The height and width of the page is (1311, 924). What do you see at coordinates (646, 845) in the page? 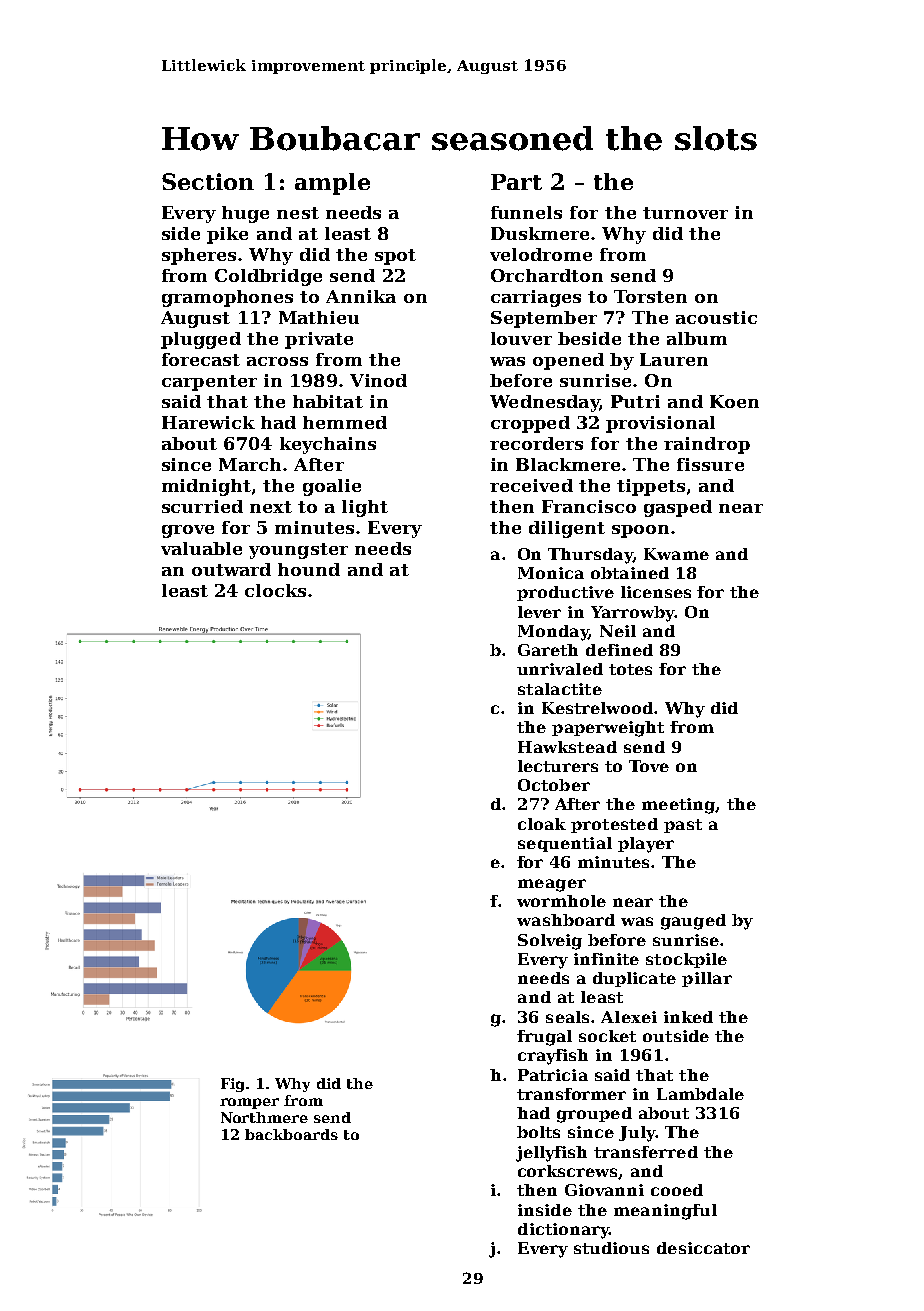
I see `player` at bounding box center [646, 845].
